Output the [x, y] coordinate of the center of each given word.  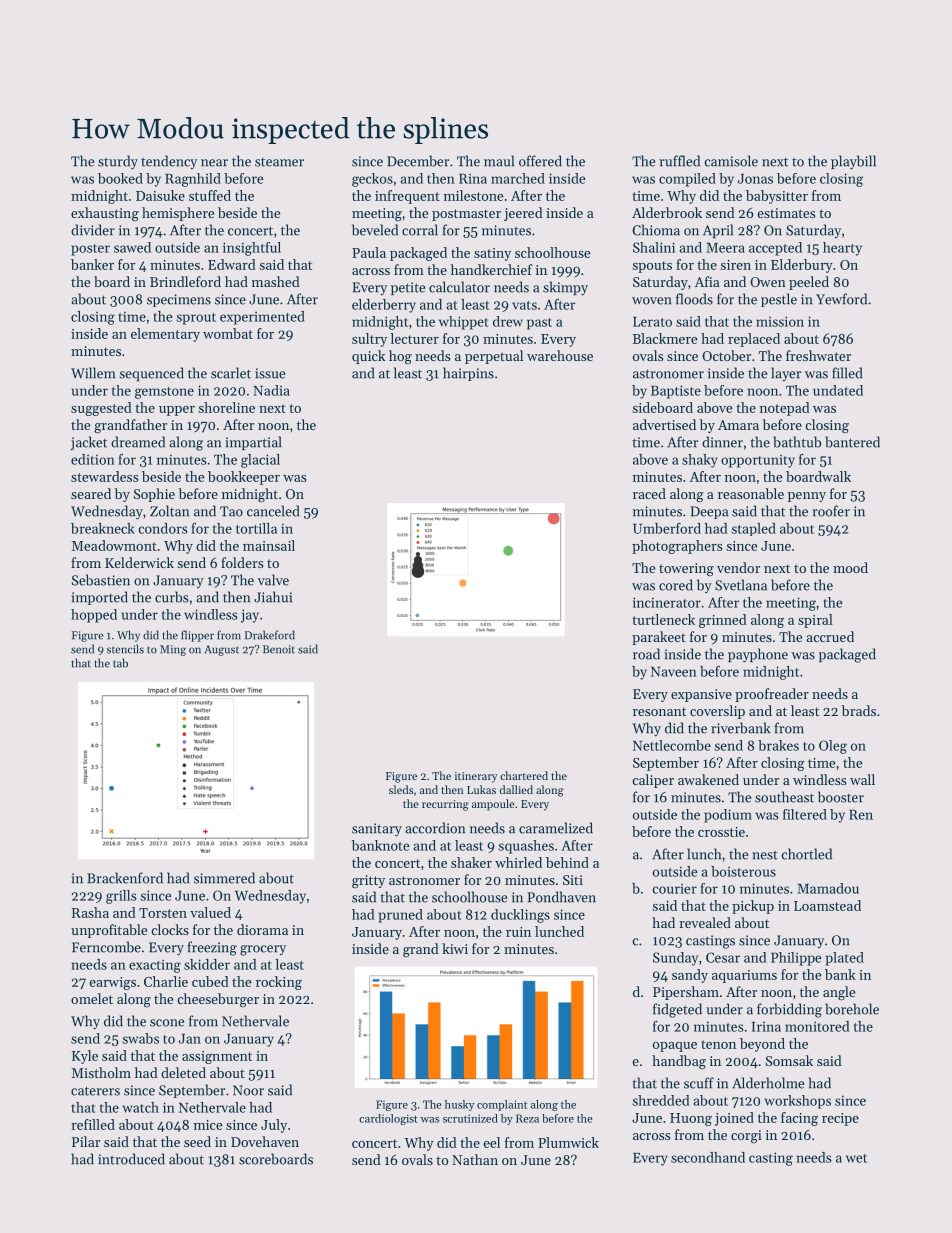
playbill [853, 162]
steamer [279, 162]
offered [540, 161]
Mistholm [101, 1072]
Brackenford [125, 878]
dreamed [138, 442]
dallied [516, 789]
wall [862, 779]
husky [459, 1105]
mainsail [269, 545]
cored [676, 585]
